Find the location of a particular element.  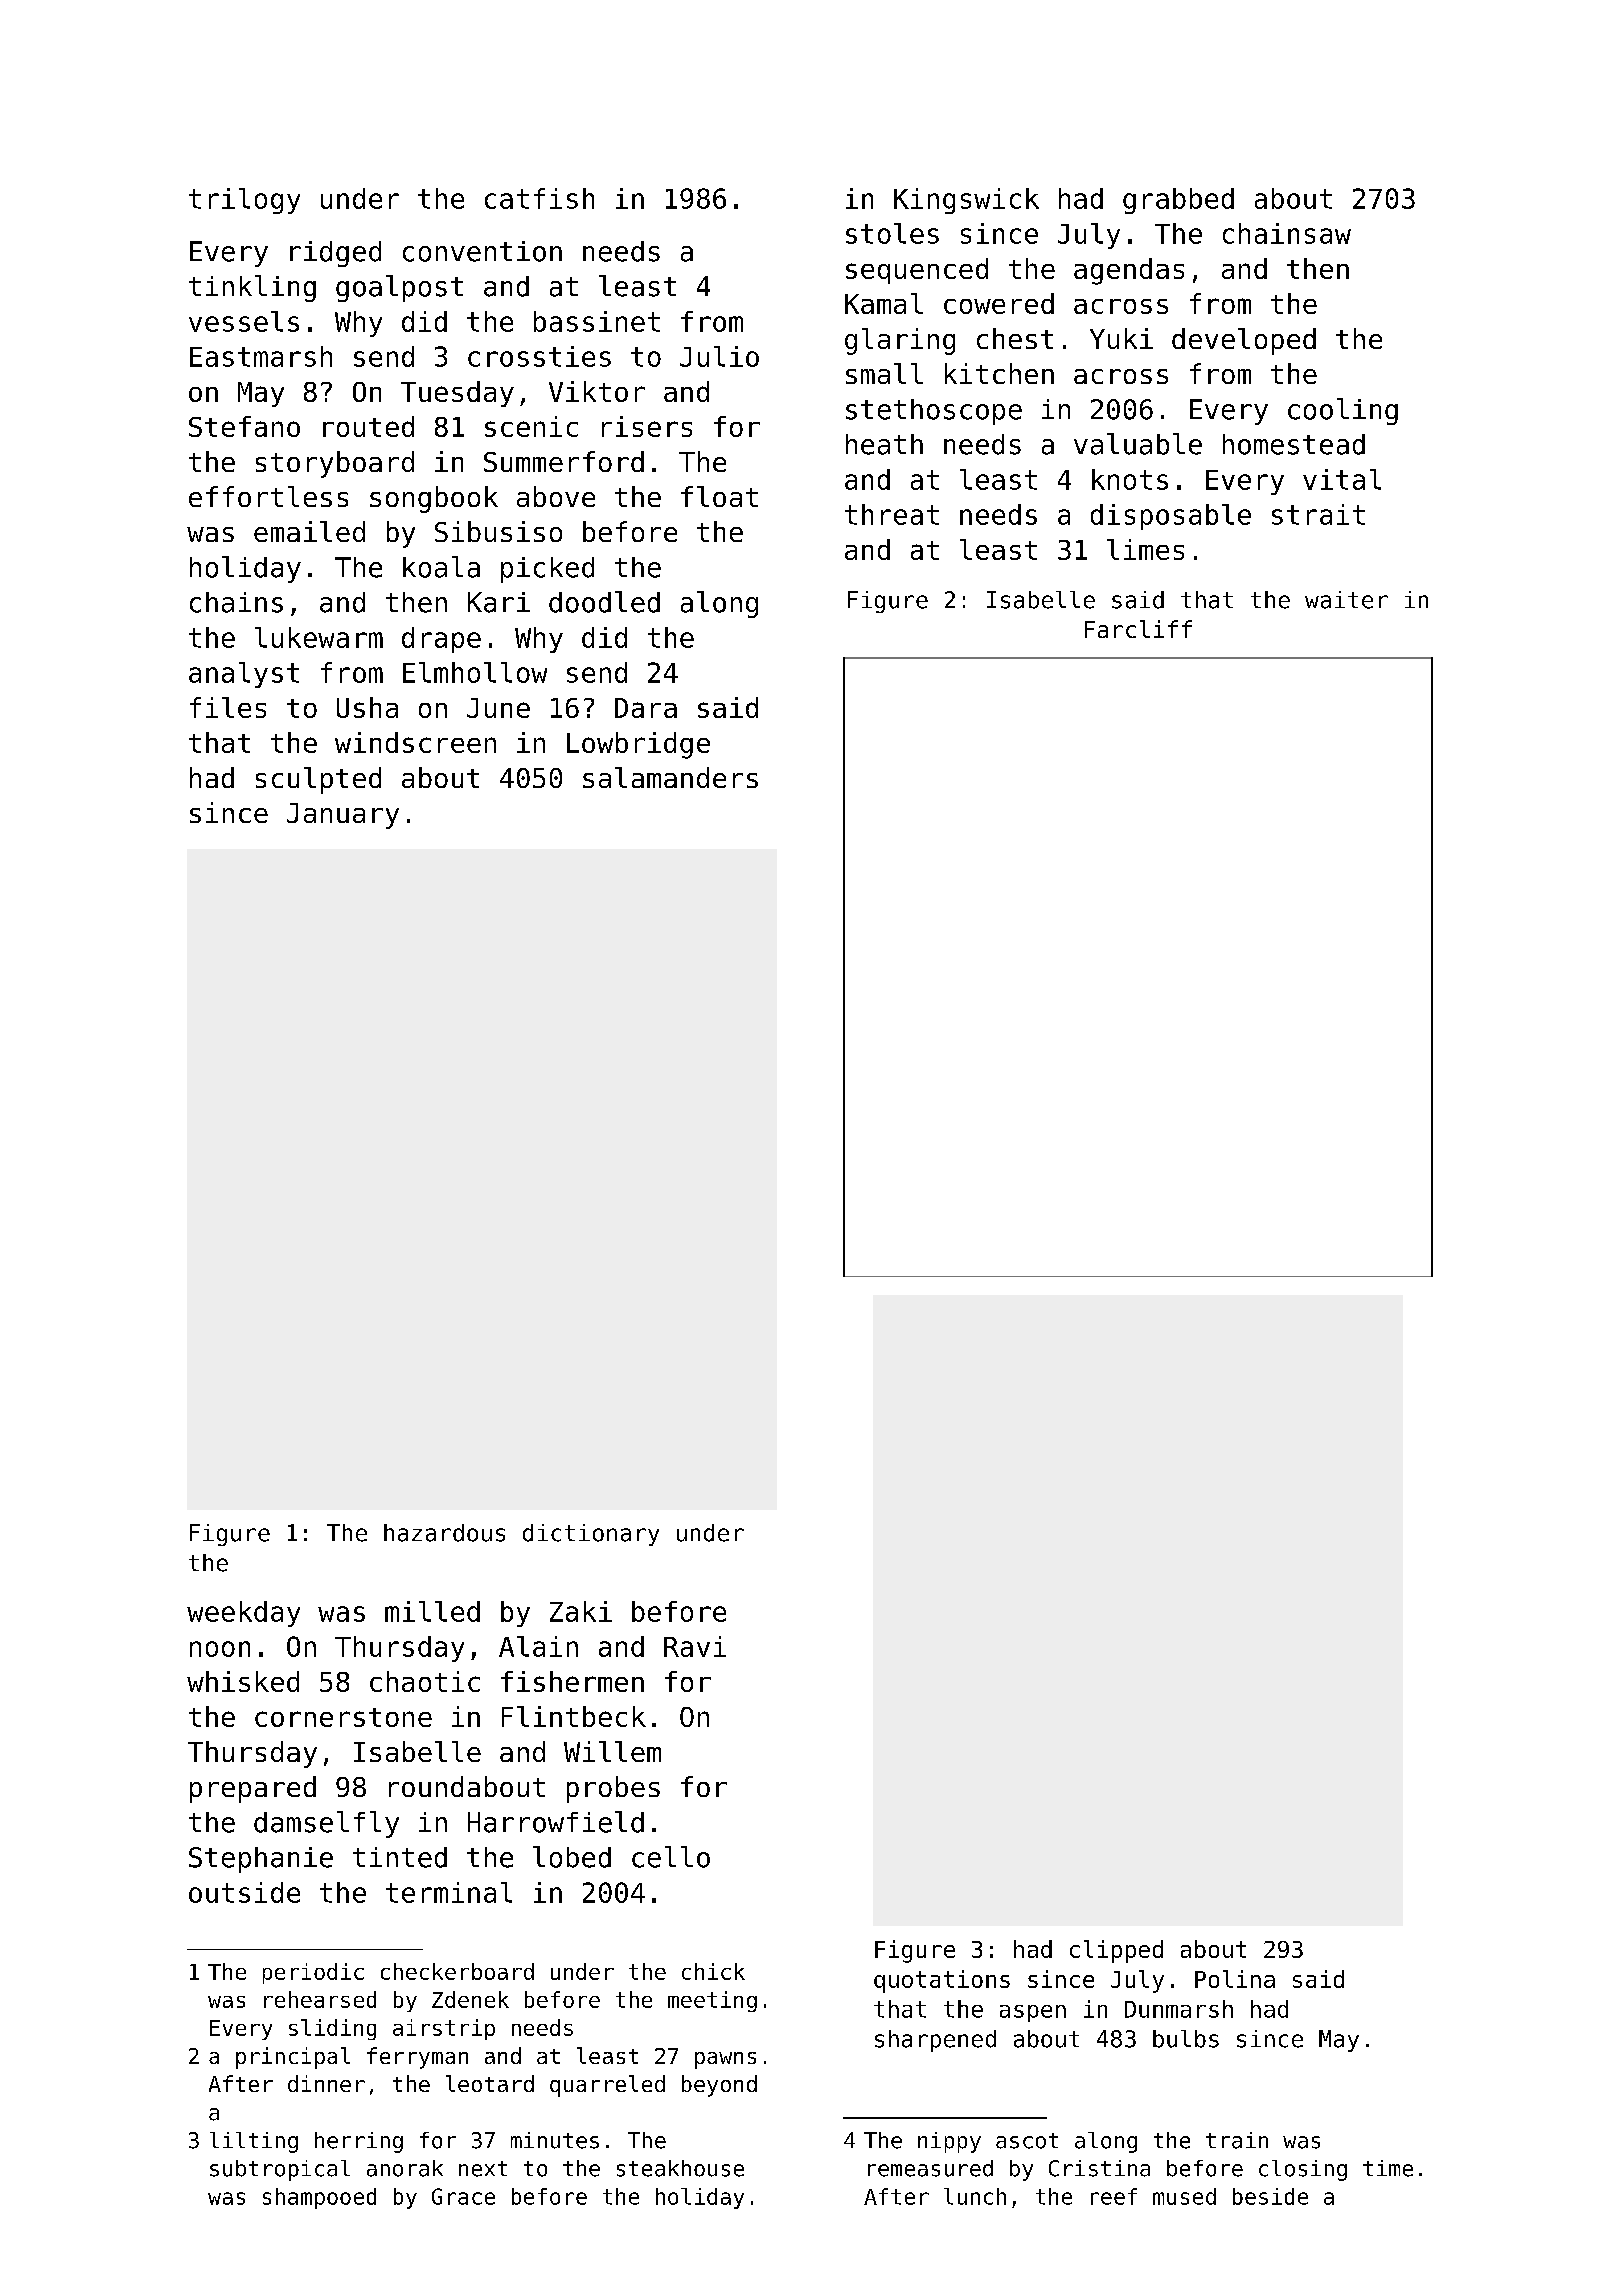

threat is located at coordinates (892, 514).
